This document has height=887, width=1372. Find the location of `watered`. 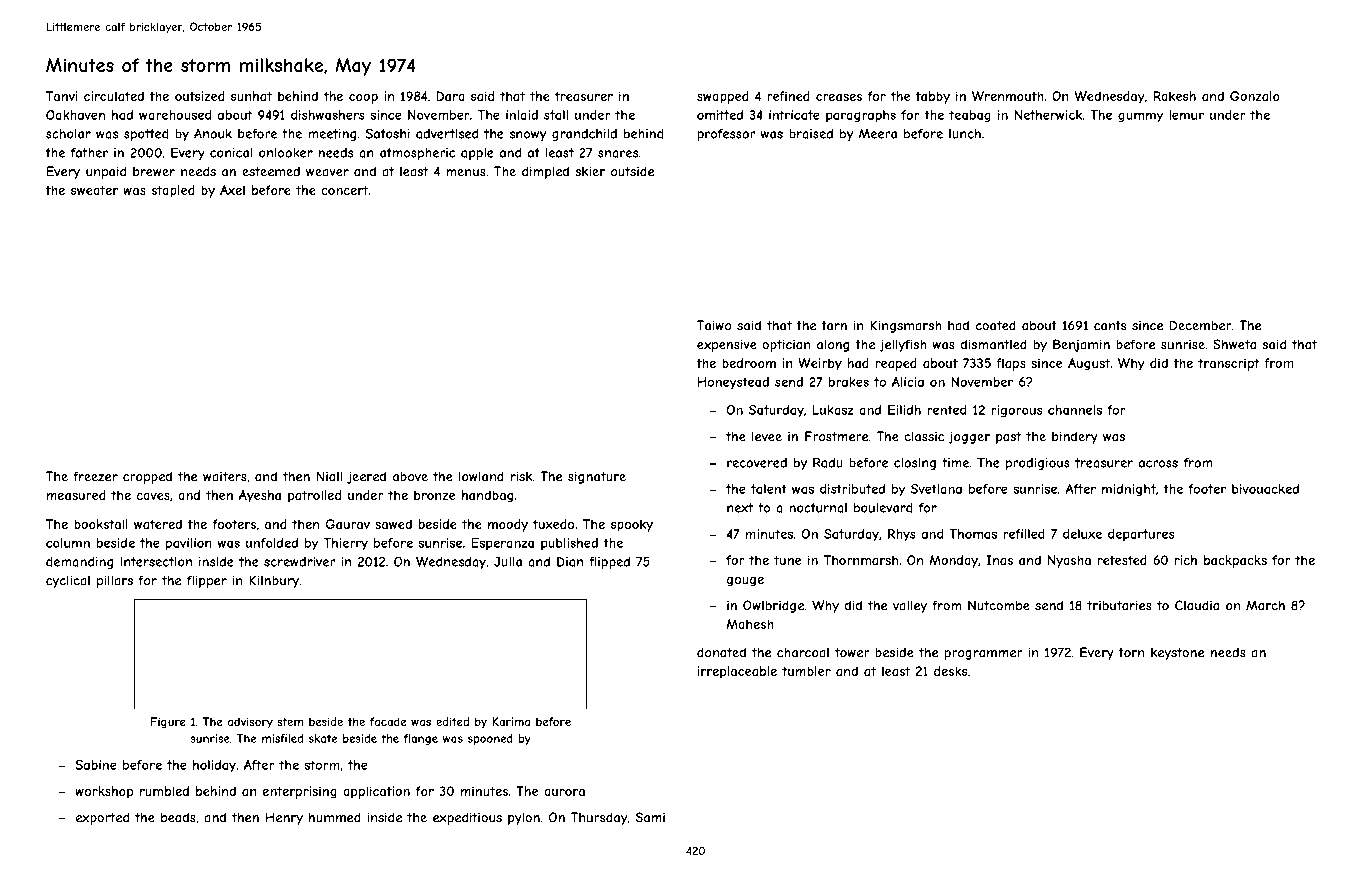

watered is located at coordinates (158, 524).
